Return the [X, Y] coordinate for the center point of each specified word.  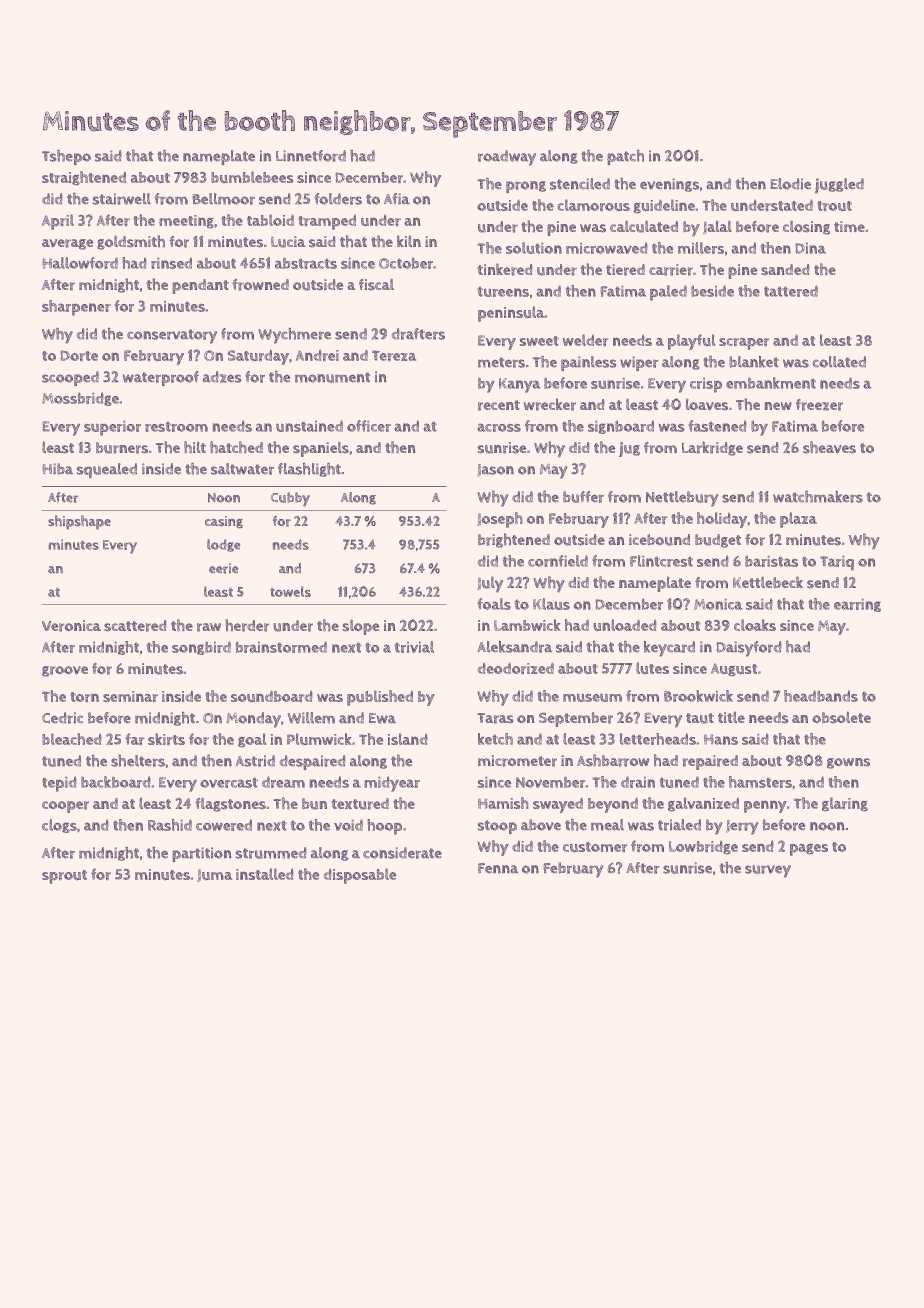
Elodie [791, 184]
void [348, 825]
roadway [507, 158]
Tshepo [66, 157]
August [734, 669]
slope [361, 627]
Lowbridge [703, 847]
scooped [70, 378]
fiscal [376, 284]
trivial [414, 647]
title [731, 717]
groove [65, 671]
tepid [59, 784]
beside [712, 291]
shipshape [79, 522]
